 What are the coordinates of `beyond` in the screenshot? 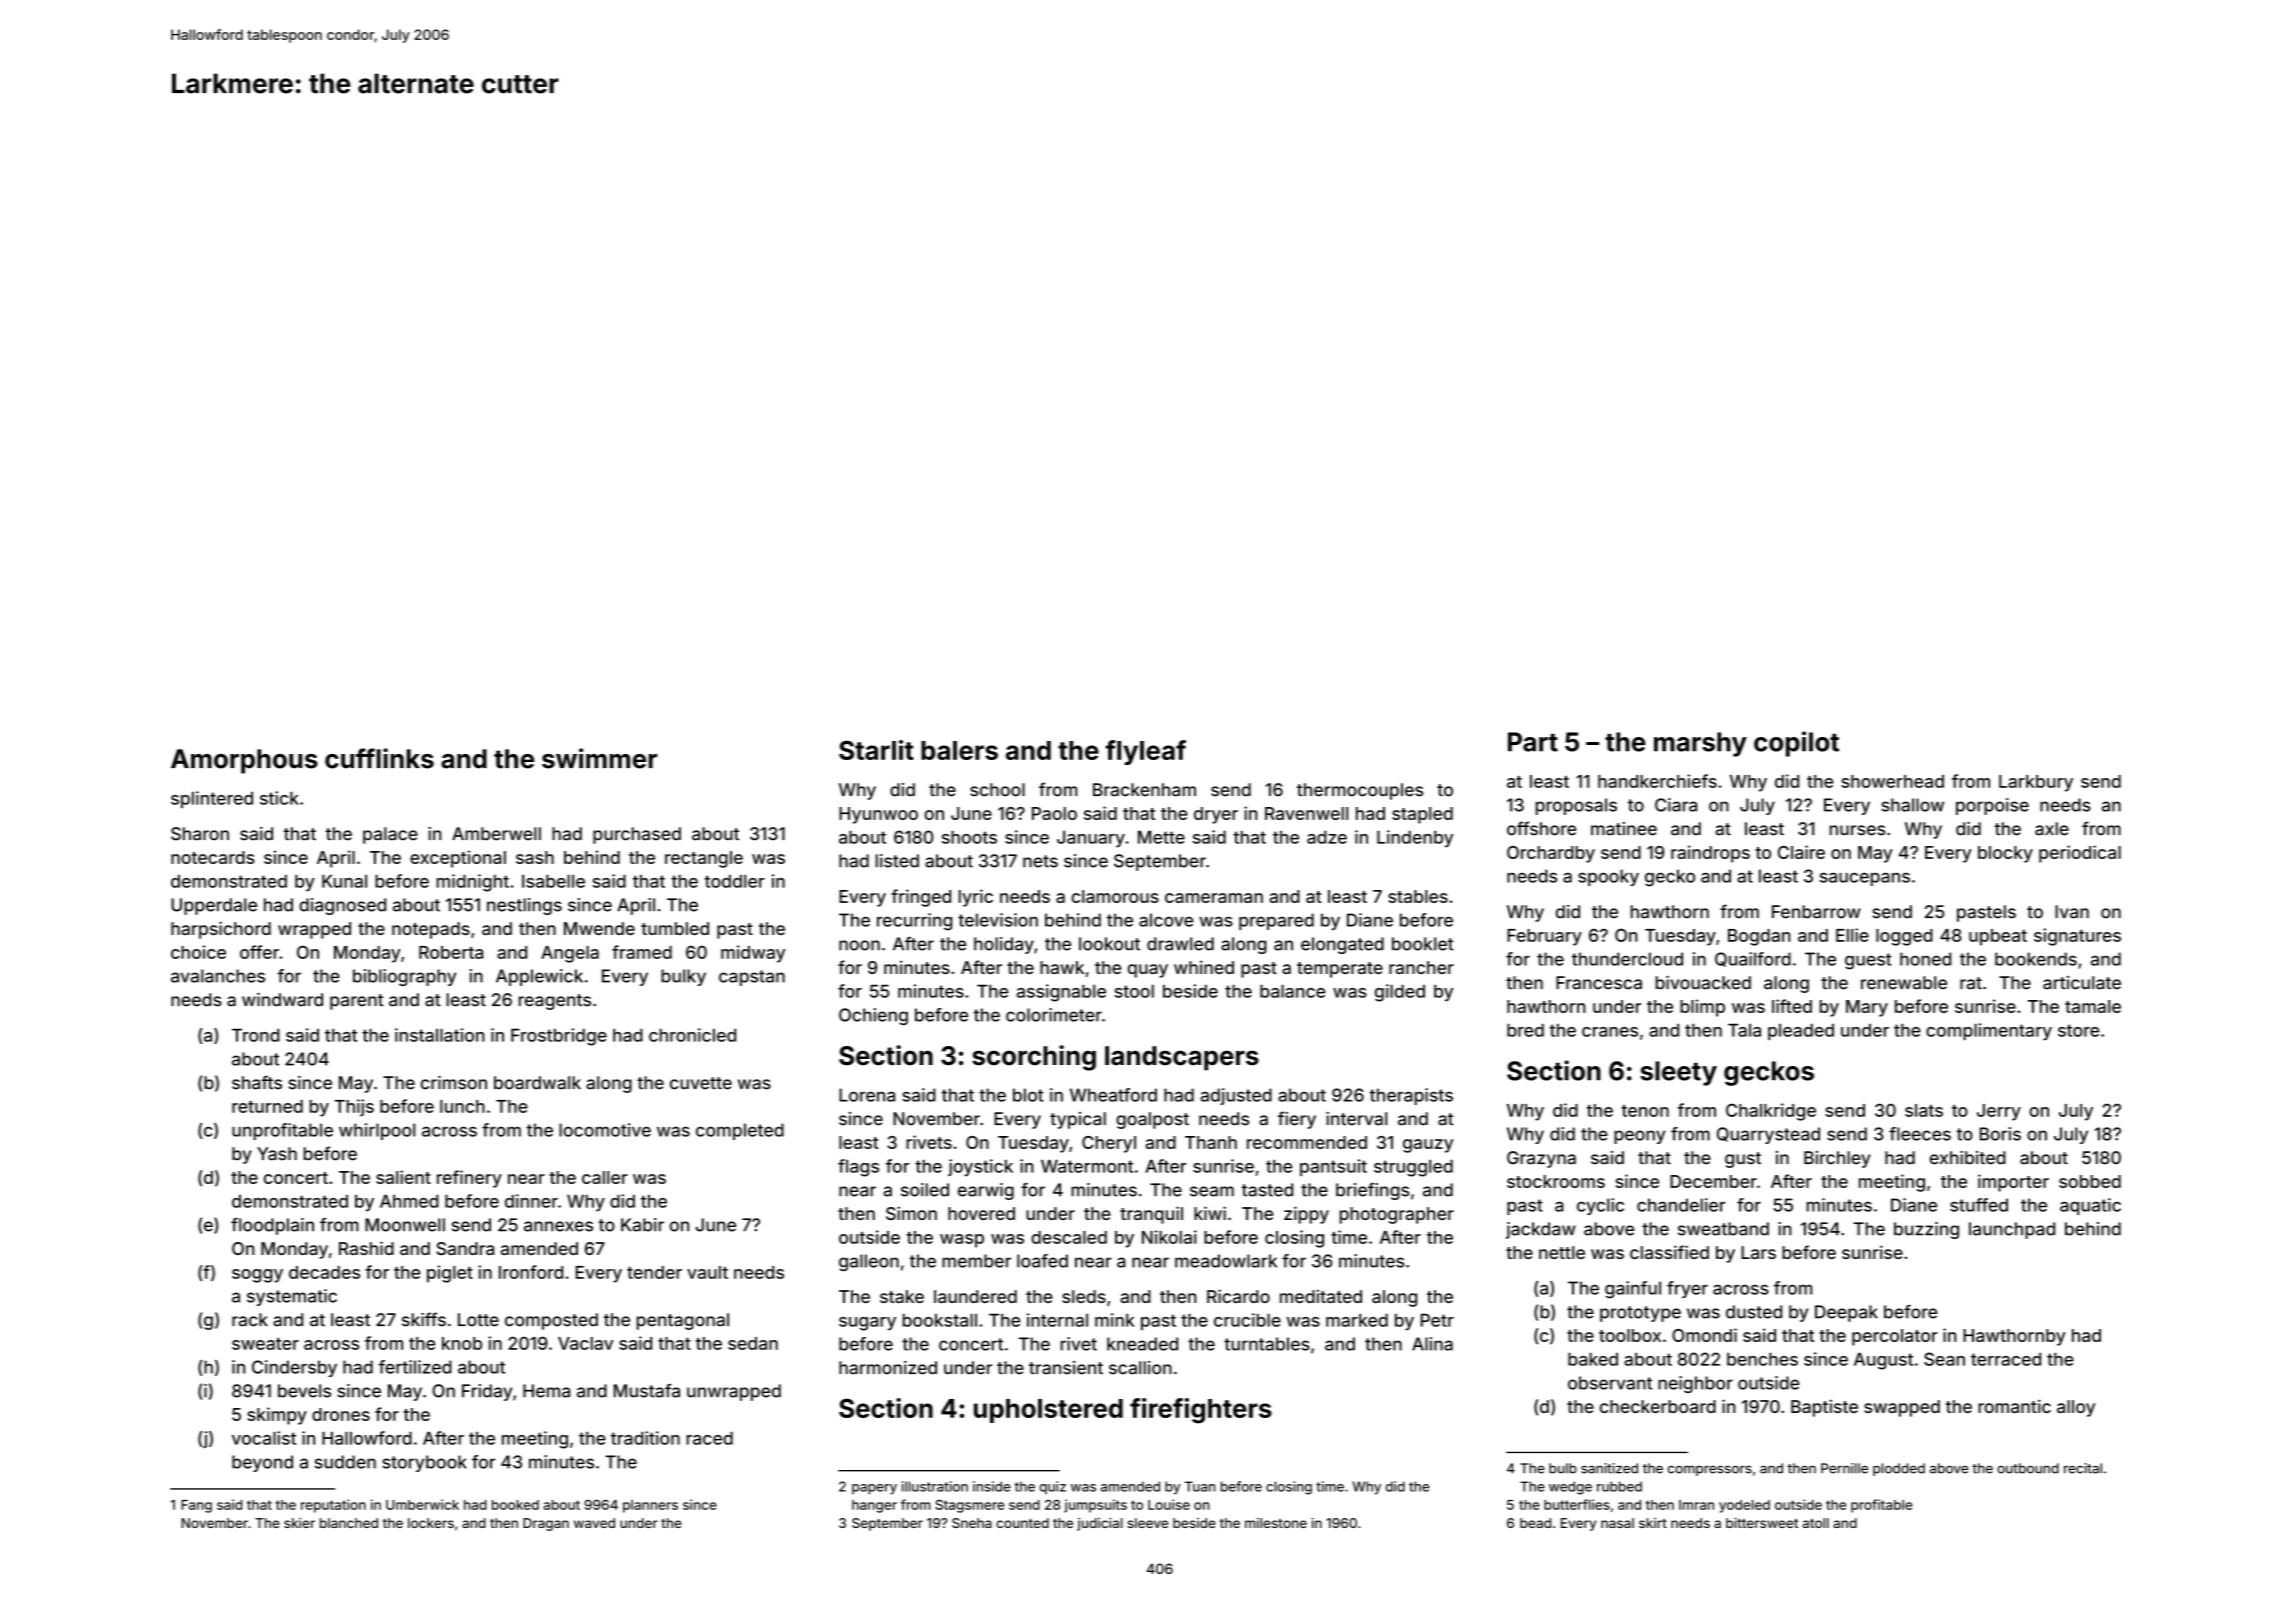 It's located at (262, 1463).
